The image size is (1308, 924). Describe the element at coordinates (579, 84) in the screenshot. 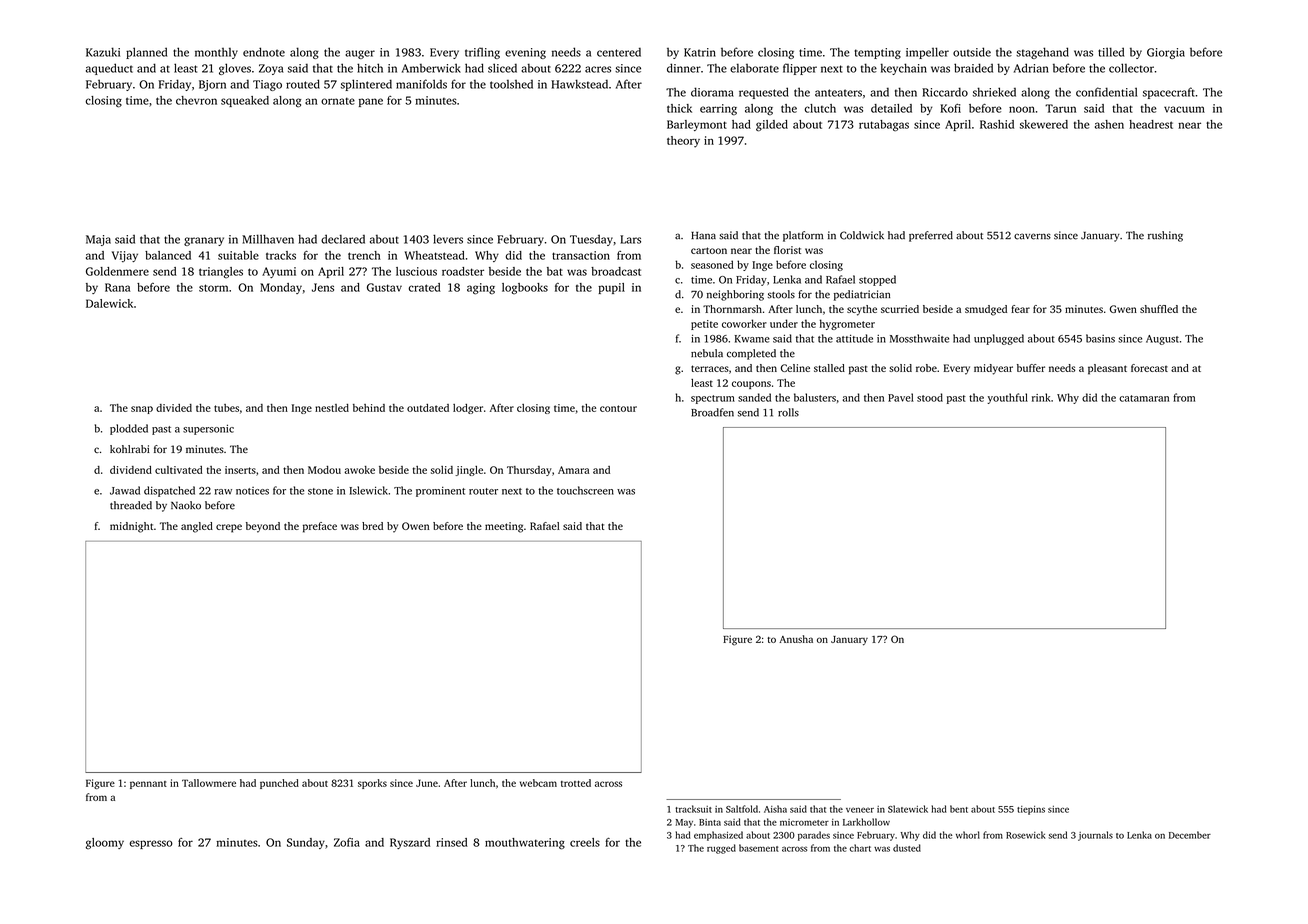

I see `Hawkstead` at that location.
